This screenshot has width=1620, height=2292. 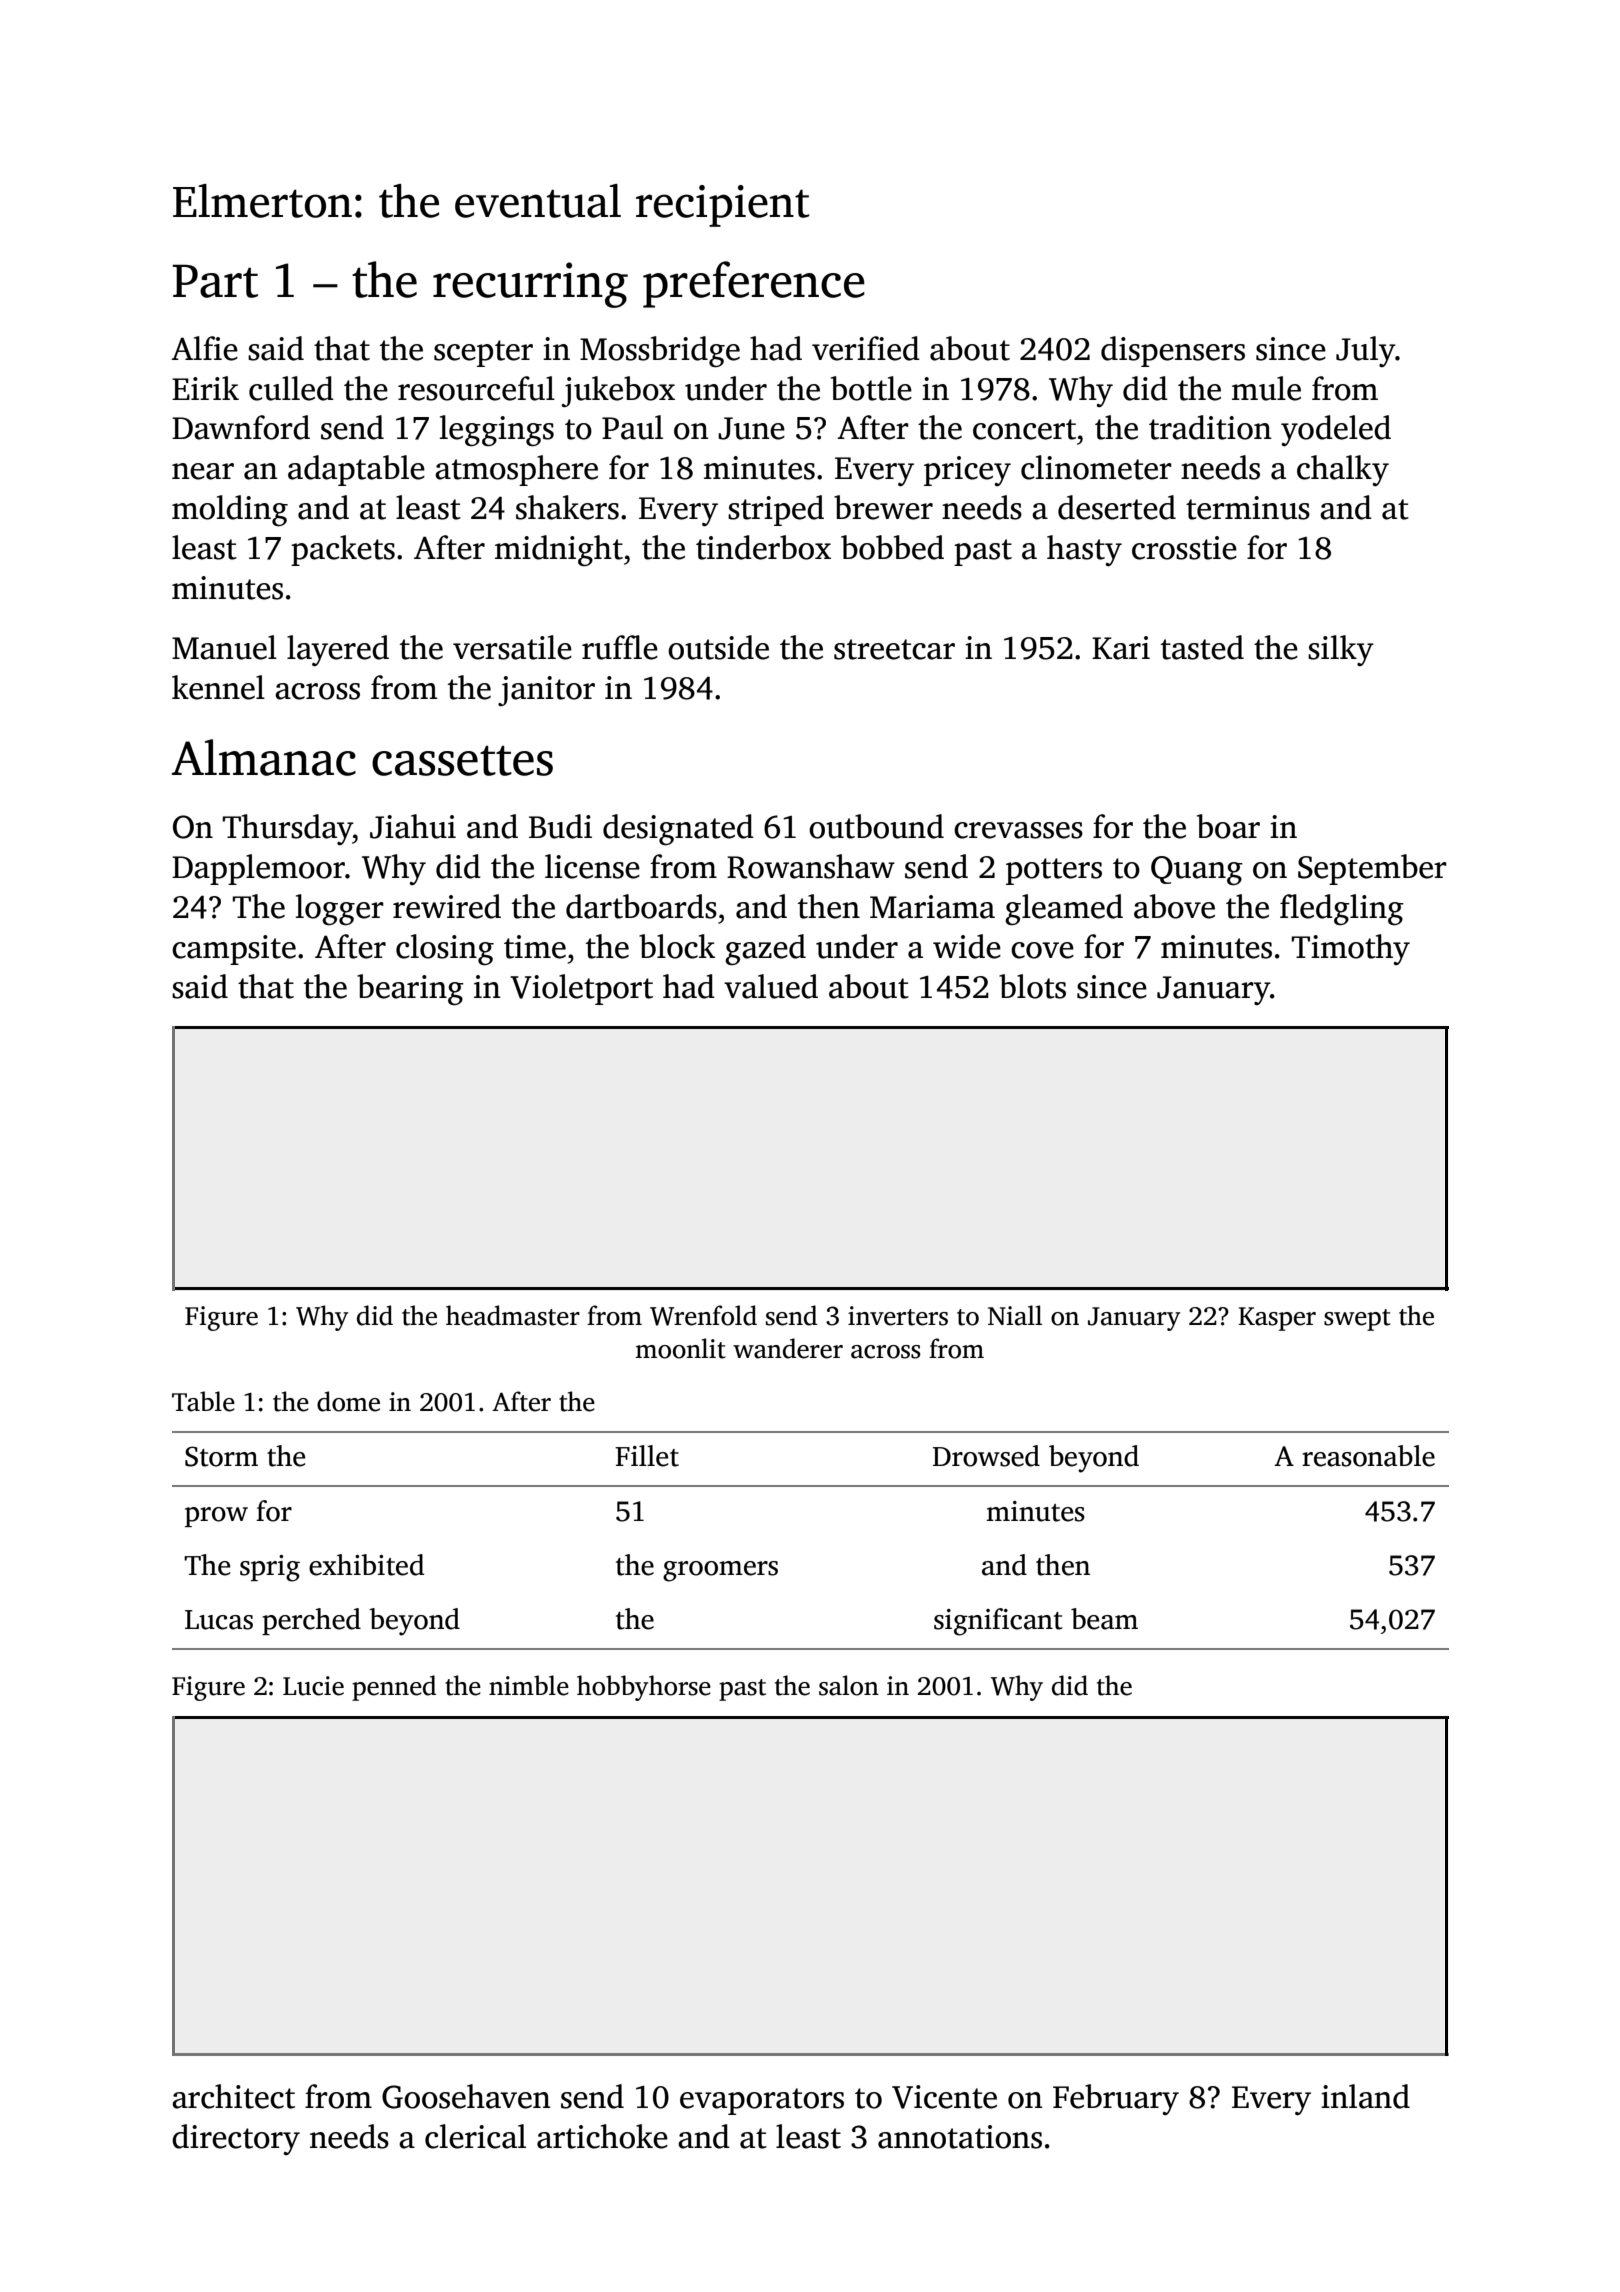 What do you see at coordinates (602, 2136) in the screenshot?
I see `artichoke` at bounding box center [602, 2136].
